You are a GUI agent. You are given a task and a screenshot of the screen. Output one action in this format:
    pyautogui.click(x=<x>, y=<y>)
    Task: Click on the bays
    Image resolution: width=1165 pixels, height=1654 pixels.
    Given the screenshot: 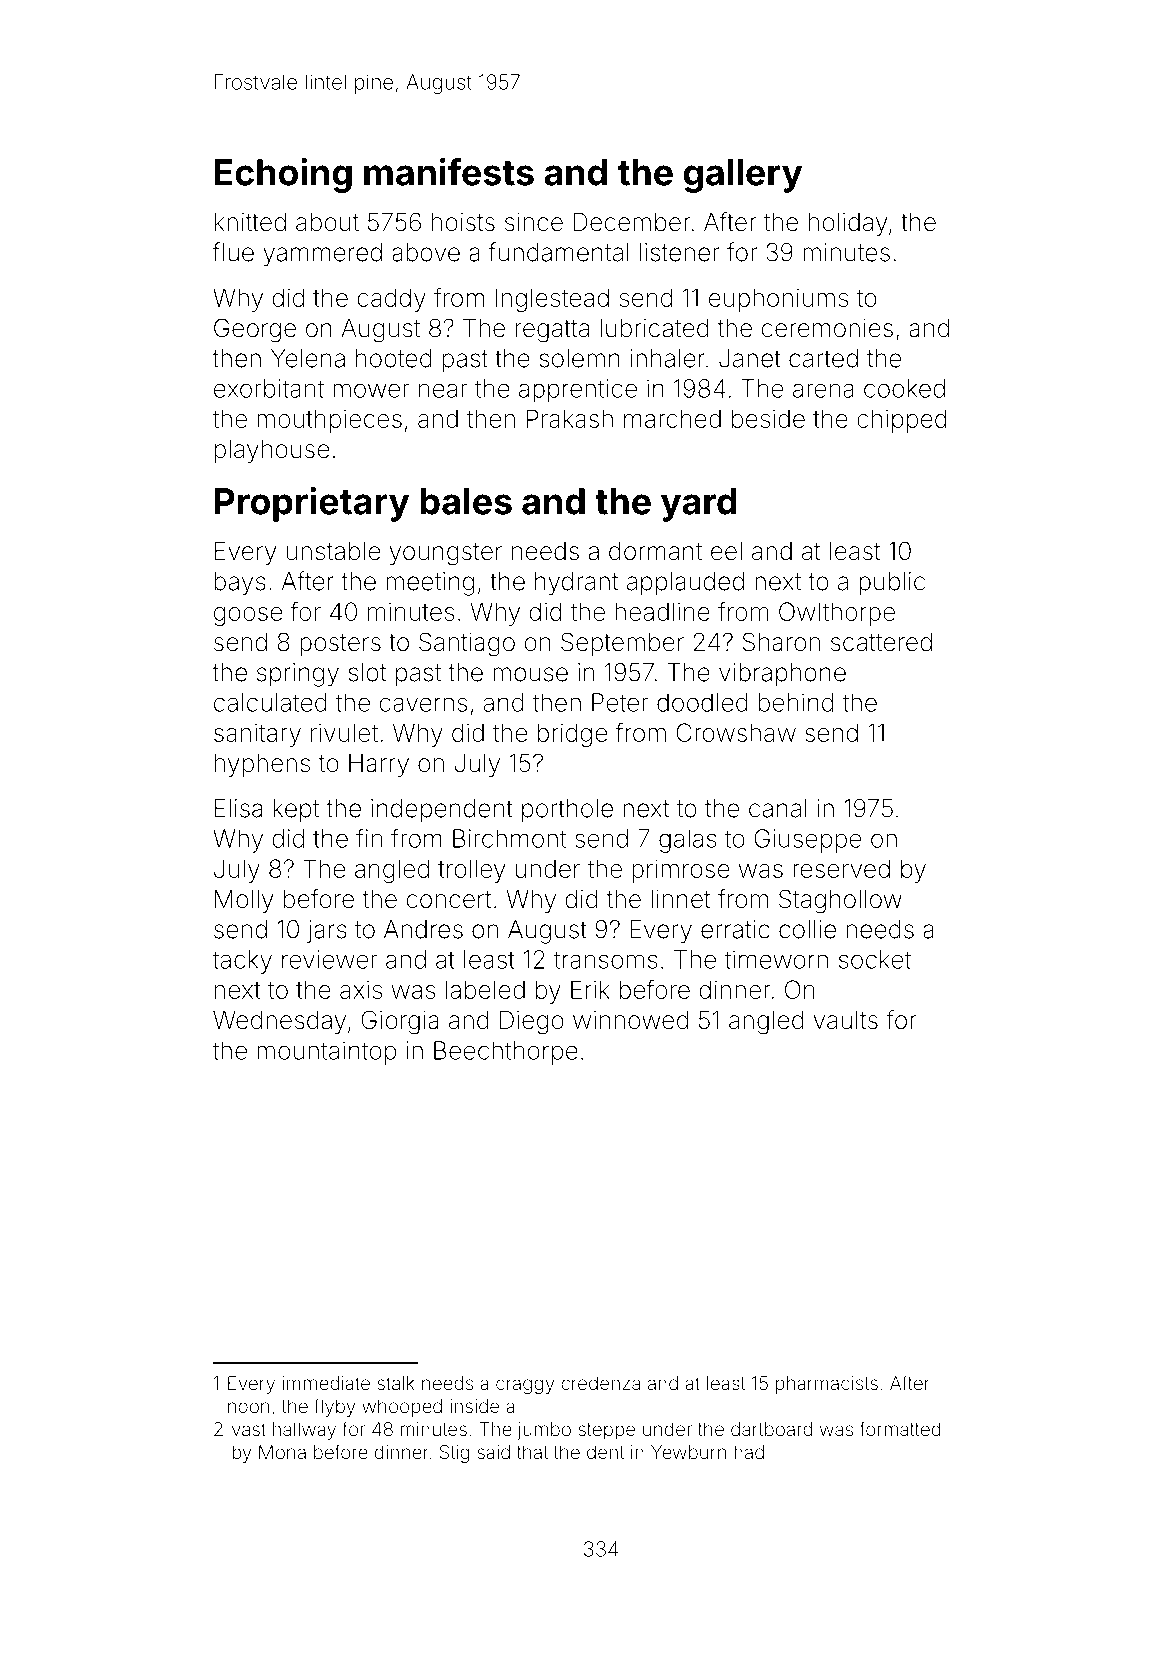 What is the action you would take?
    pyautogui.click(x=240, y=584)
